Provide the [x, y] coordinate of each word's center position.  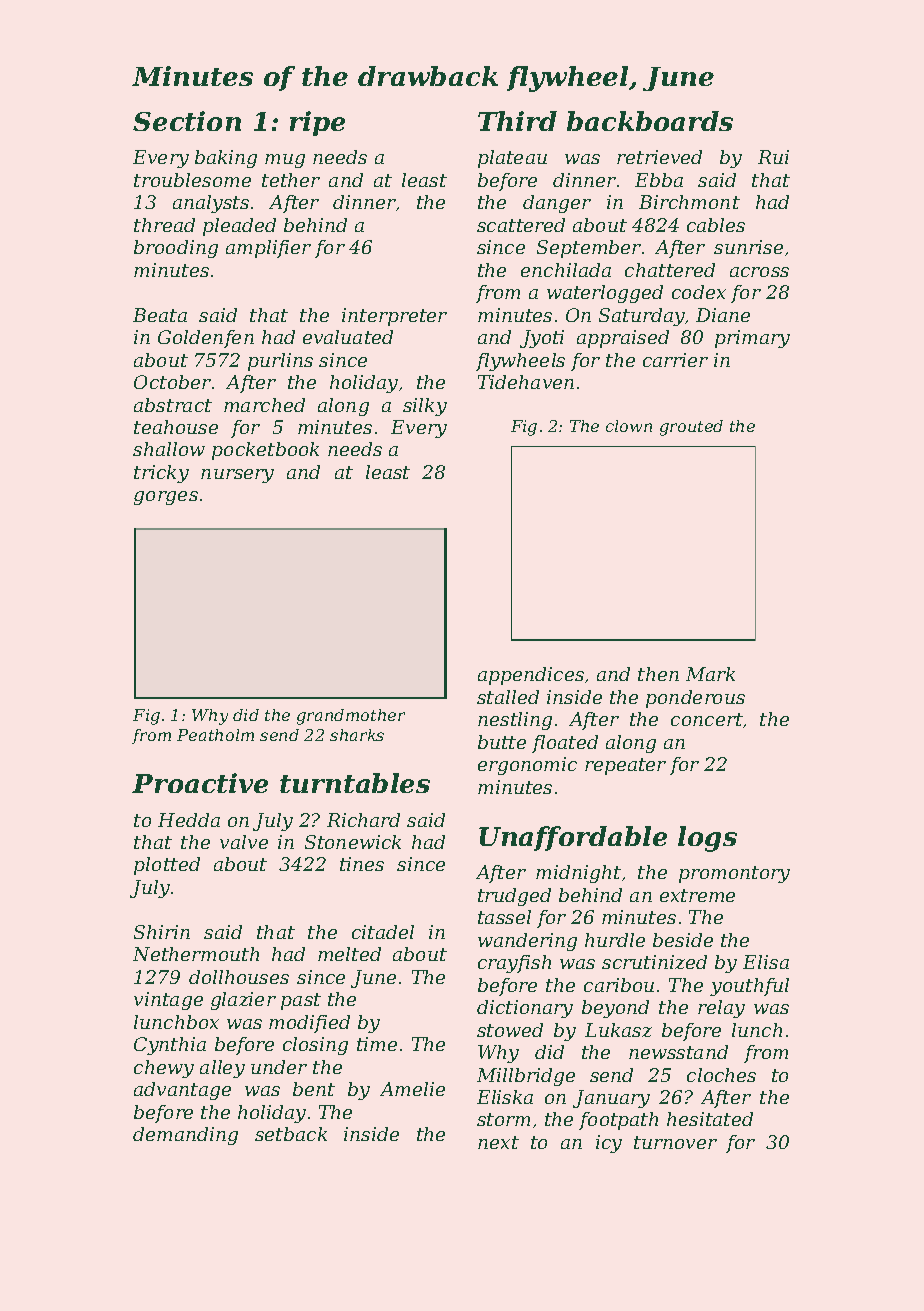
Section [187, 121]
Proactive [200, 783]
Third [517, 121]
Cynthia [170, 1046]
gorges [166, 498]
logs [707, 839]
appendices [531, 676]
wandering [527, 942]
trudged [514, 897]
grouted [691, 428]
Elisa [766, 962]
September [589, 249]
